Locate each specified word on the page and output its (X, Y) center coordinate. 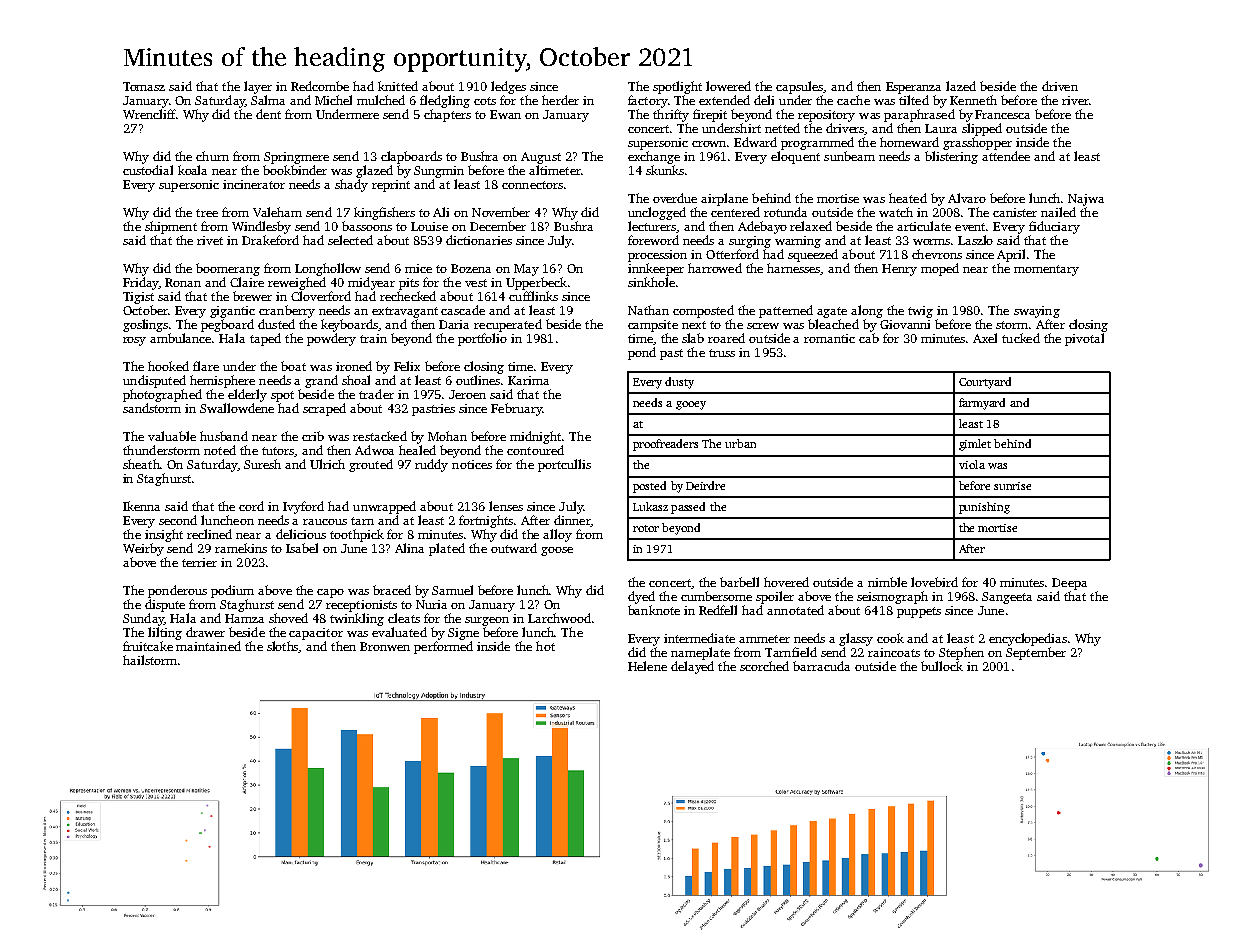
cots (485, 101)
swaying (1037, 312)
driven (1060, 86)
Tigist (138, 298)
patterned (786, 311)
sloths (283, 647)
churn (212, 156)
